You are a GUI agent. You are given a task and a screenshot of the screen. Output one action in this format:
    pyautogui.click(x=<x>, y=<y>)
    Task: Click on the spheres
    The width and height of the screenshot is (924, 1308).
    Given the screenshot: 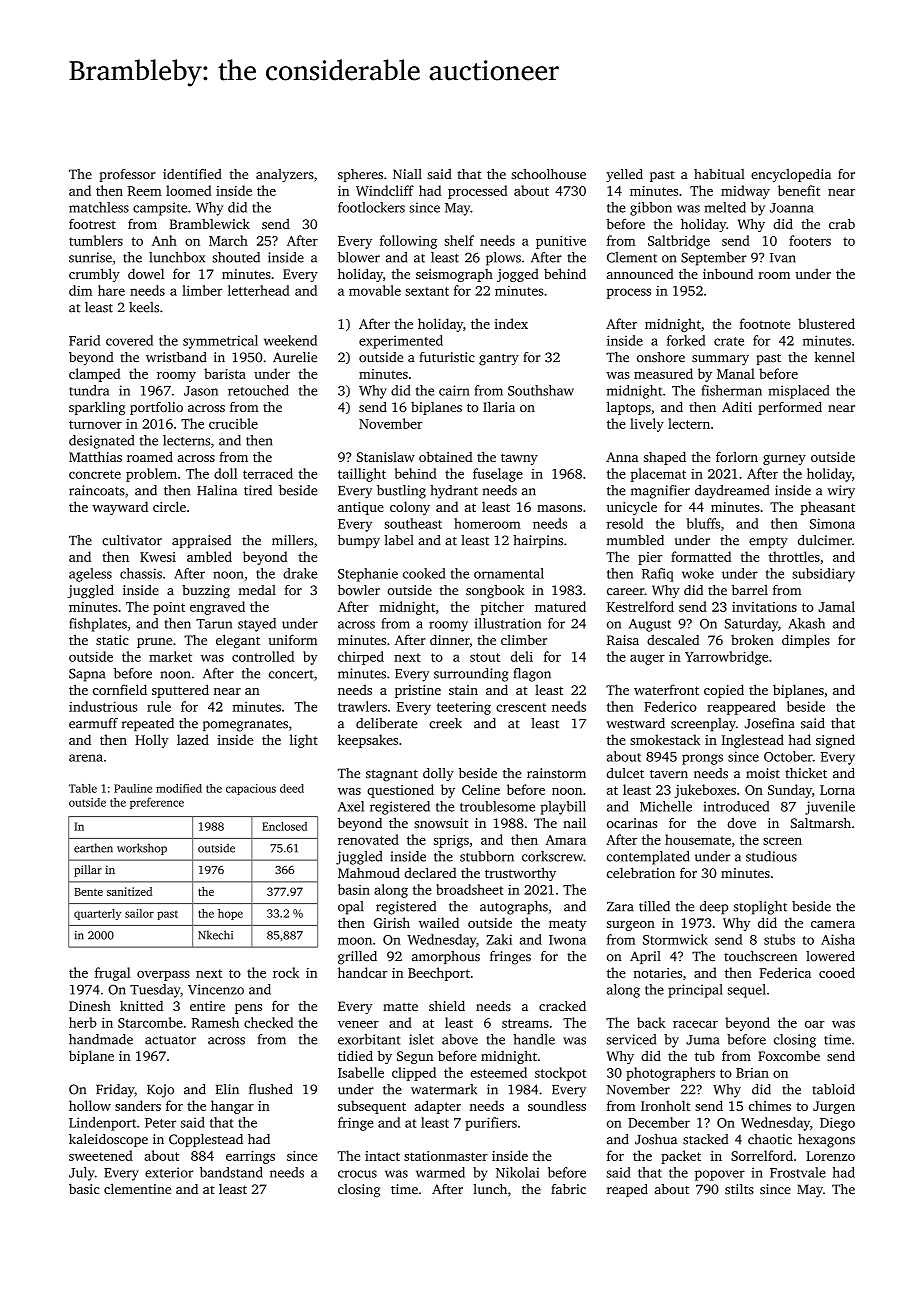 What is the action you would take?
    pyautogui.click(x=360, y=175)
